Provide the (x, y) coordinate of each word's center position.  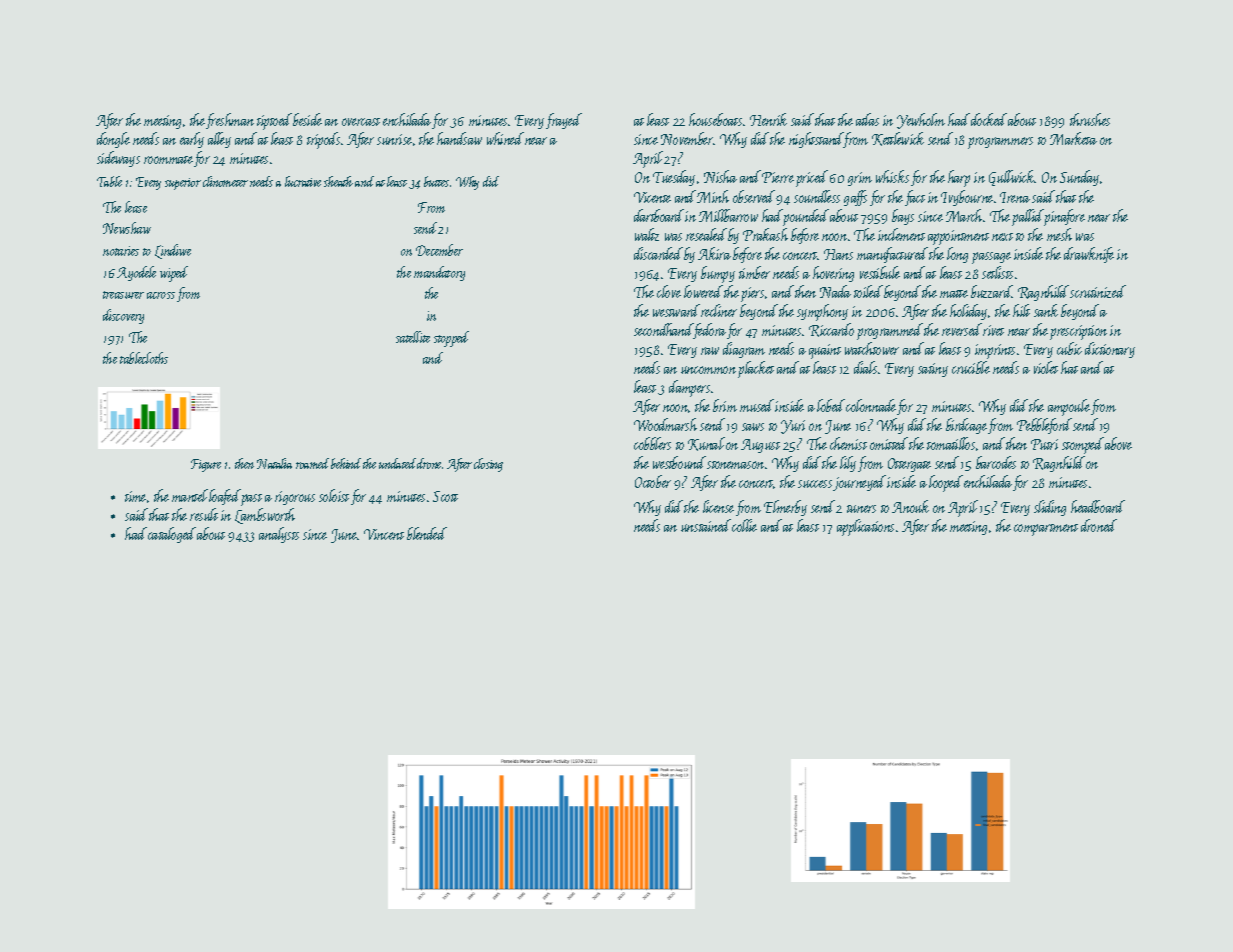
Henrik (768, 119)
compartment (1046, 530)
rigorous (295, 498)
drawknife (1089, 255)
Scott (445, 496)
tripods (323, 140)
